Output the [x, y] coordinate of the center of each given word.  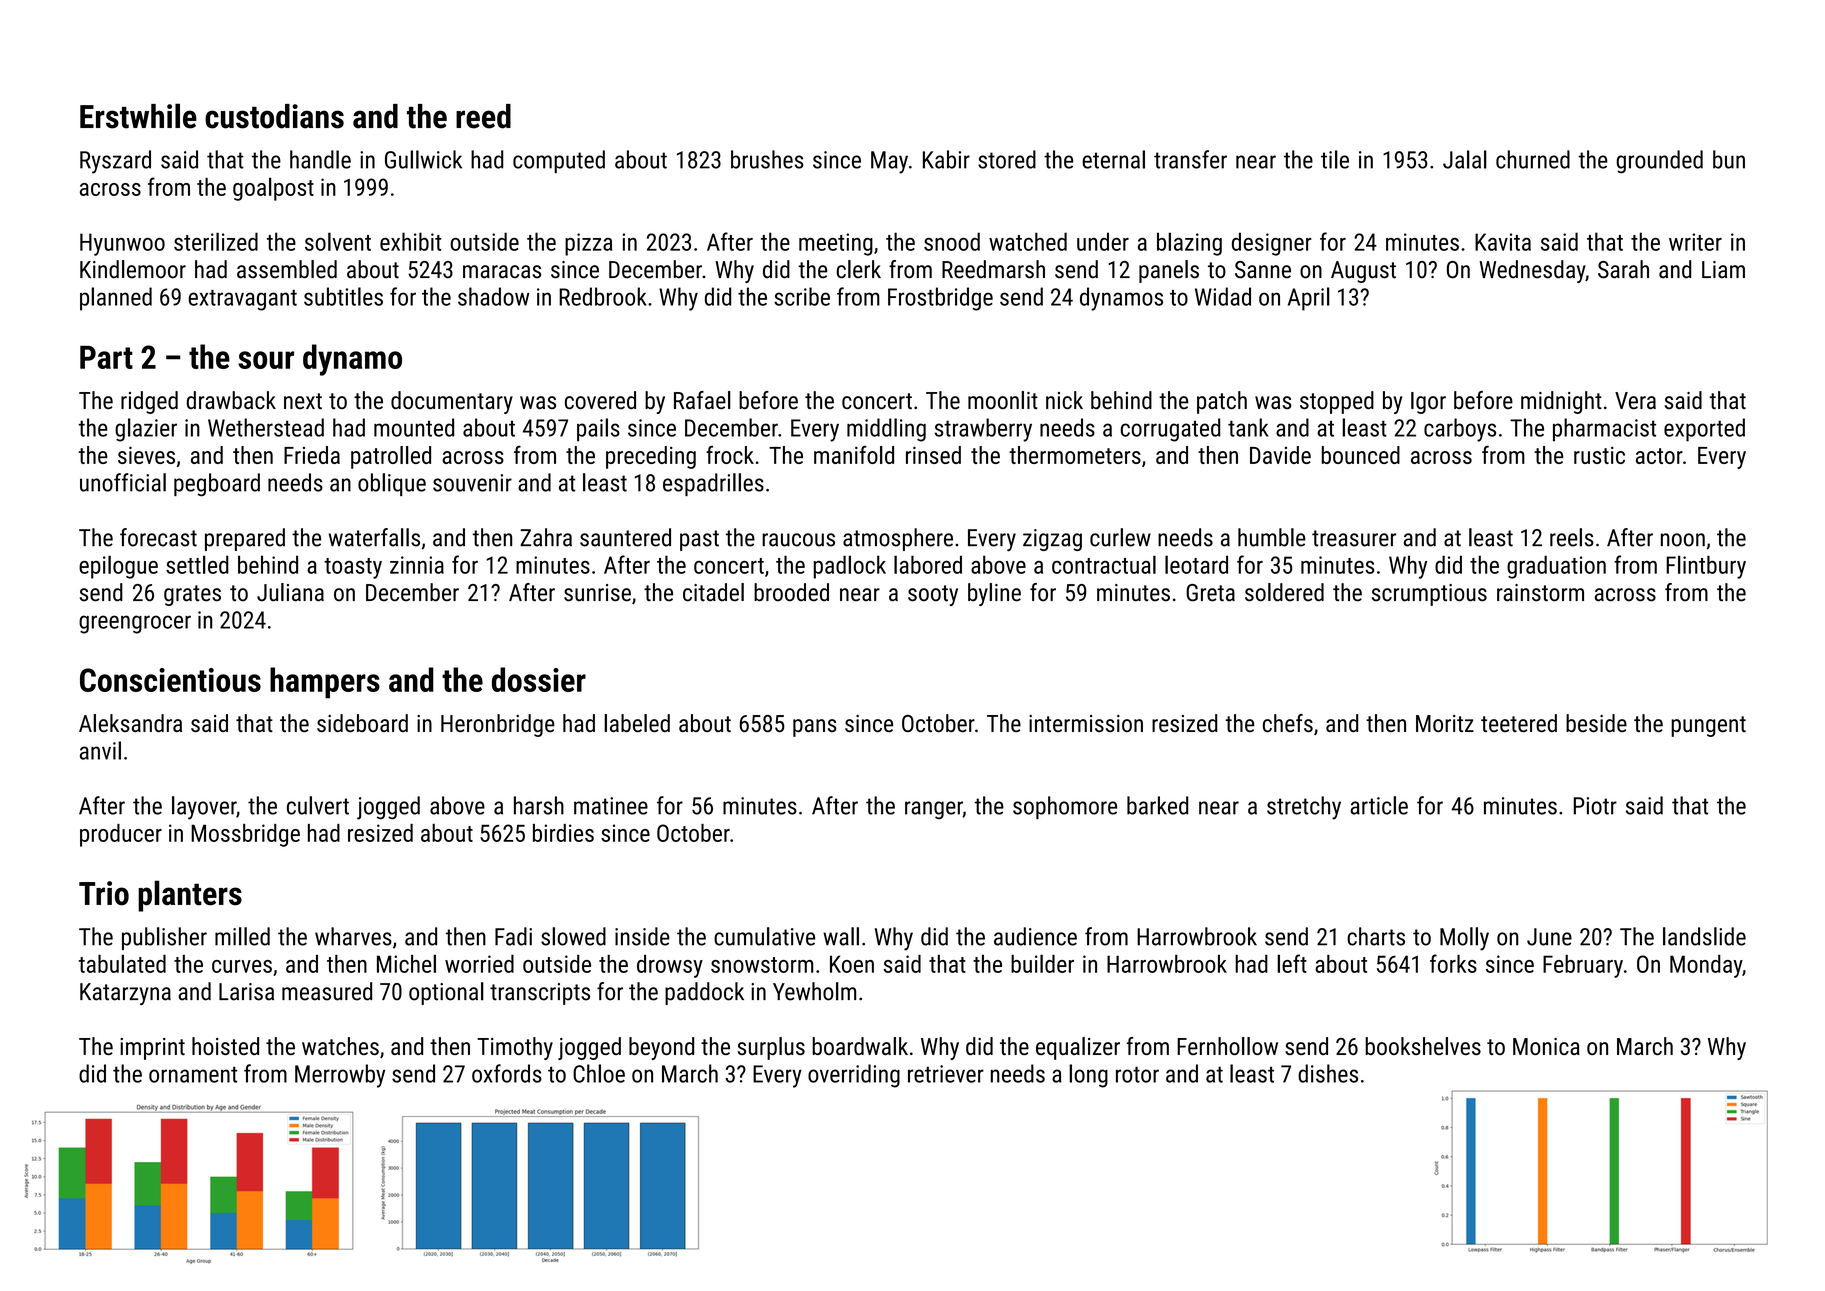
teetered [1519, 723]
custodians [274, 116]
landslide [1704, 936]
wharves [353, 936]
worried [479, 964]
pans [815, 728]
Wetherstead [266, 427]
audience [1035, 936]
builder [1042, 963]
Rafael [702, 400]
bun [1729, 159]
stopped [1337, 402]
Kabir [946, 159]
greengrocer [135, 624]
